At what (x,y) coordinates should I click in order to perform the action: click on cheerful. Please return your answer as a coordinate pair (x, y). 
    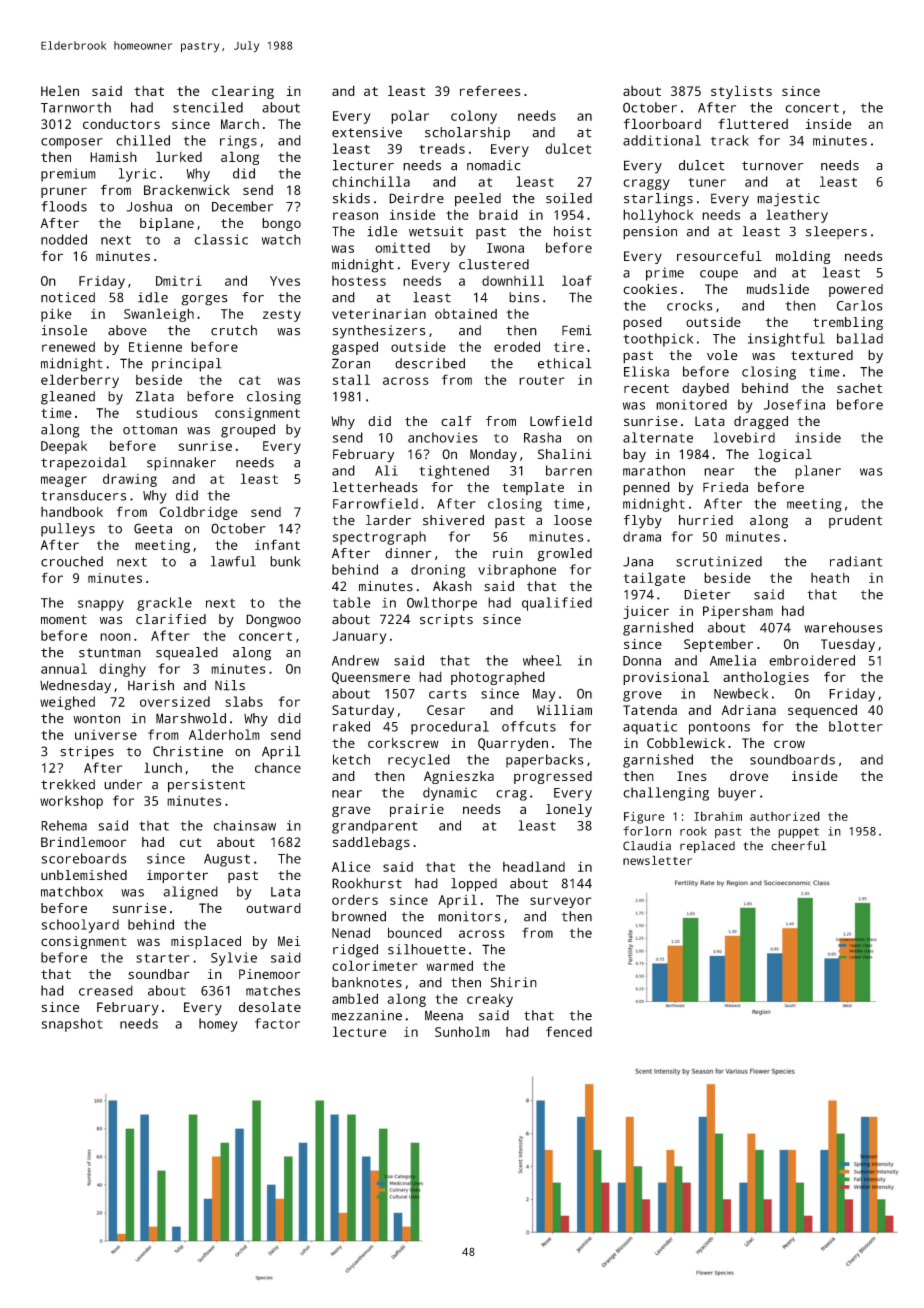
    Looking at the image, I should click on (798, 846).
